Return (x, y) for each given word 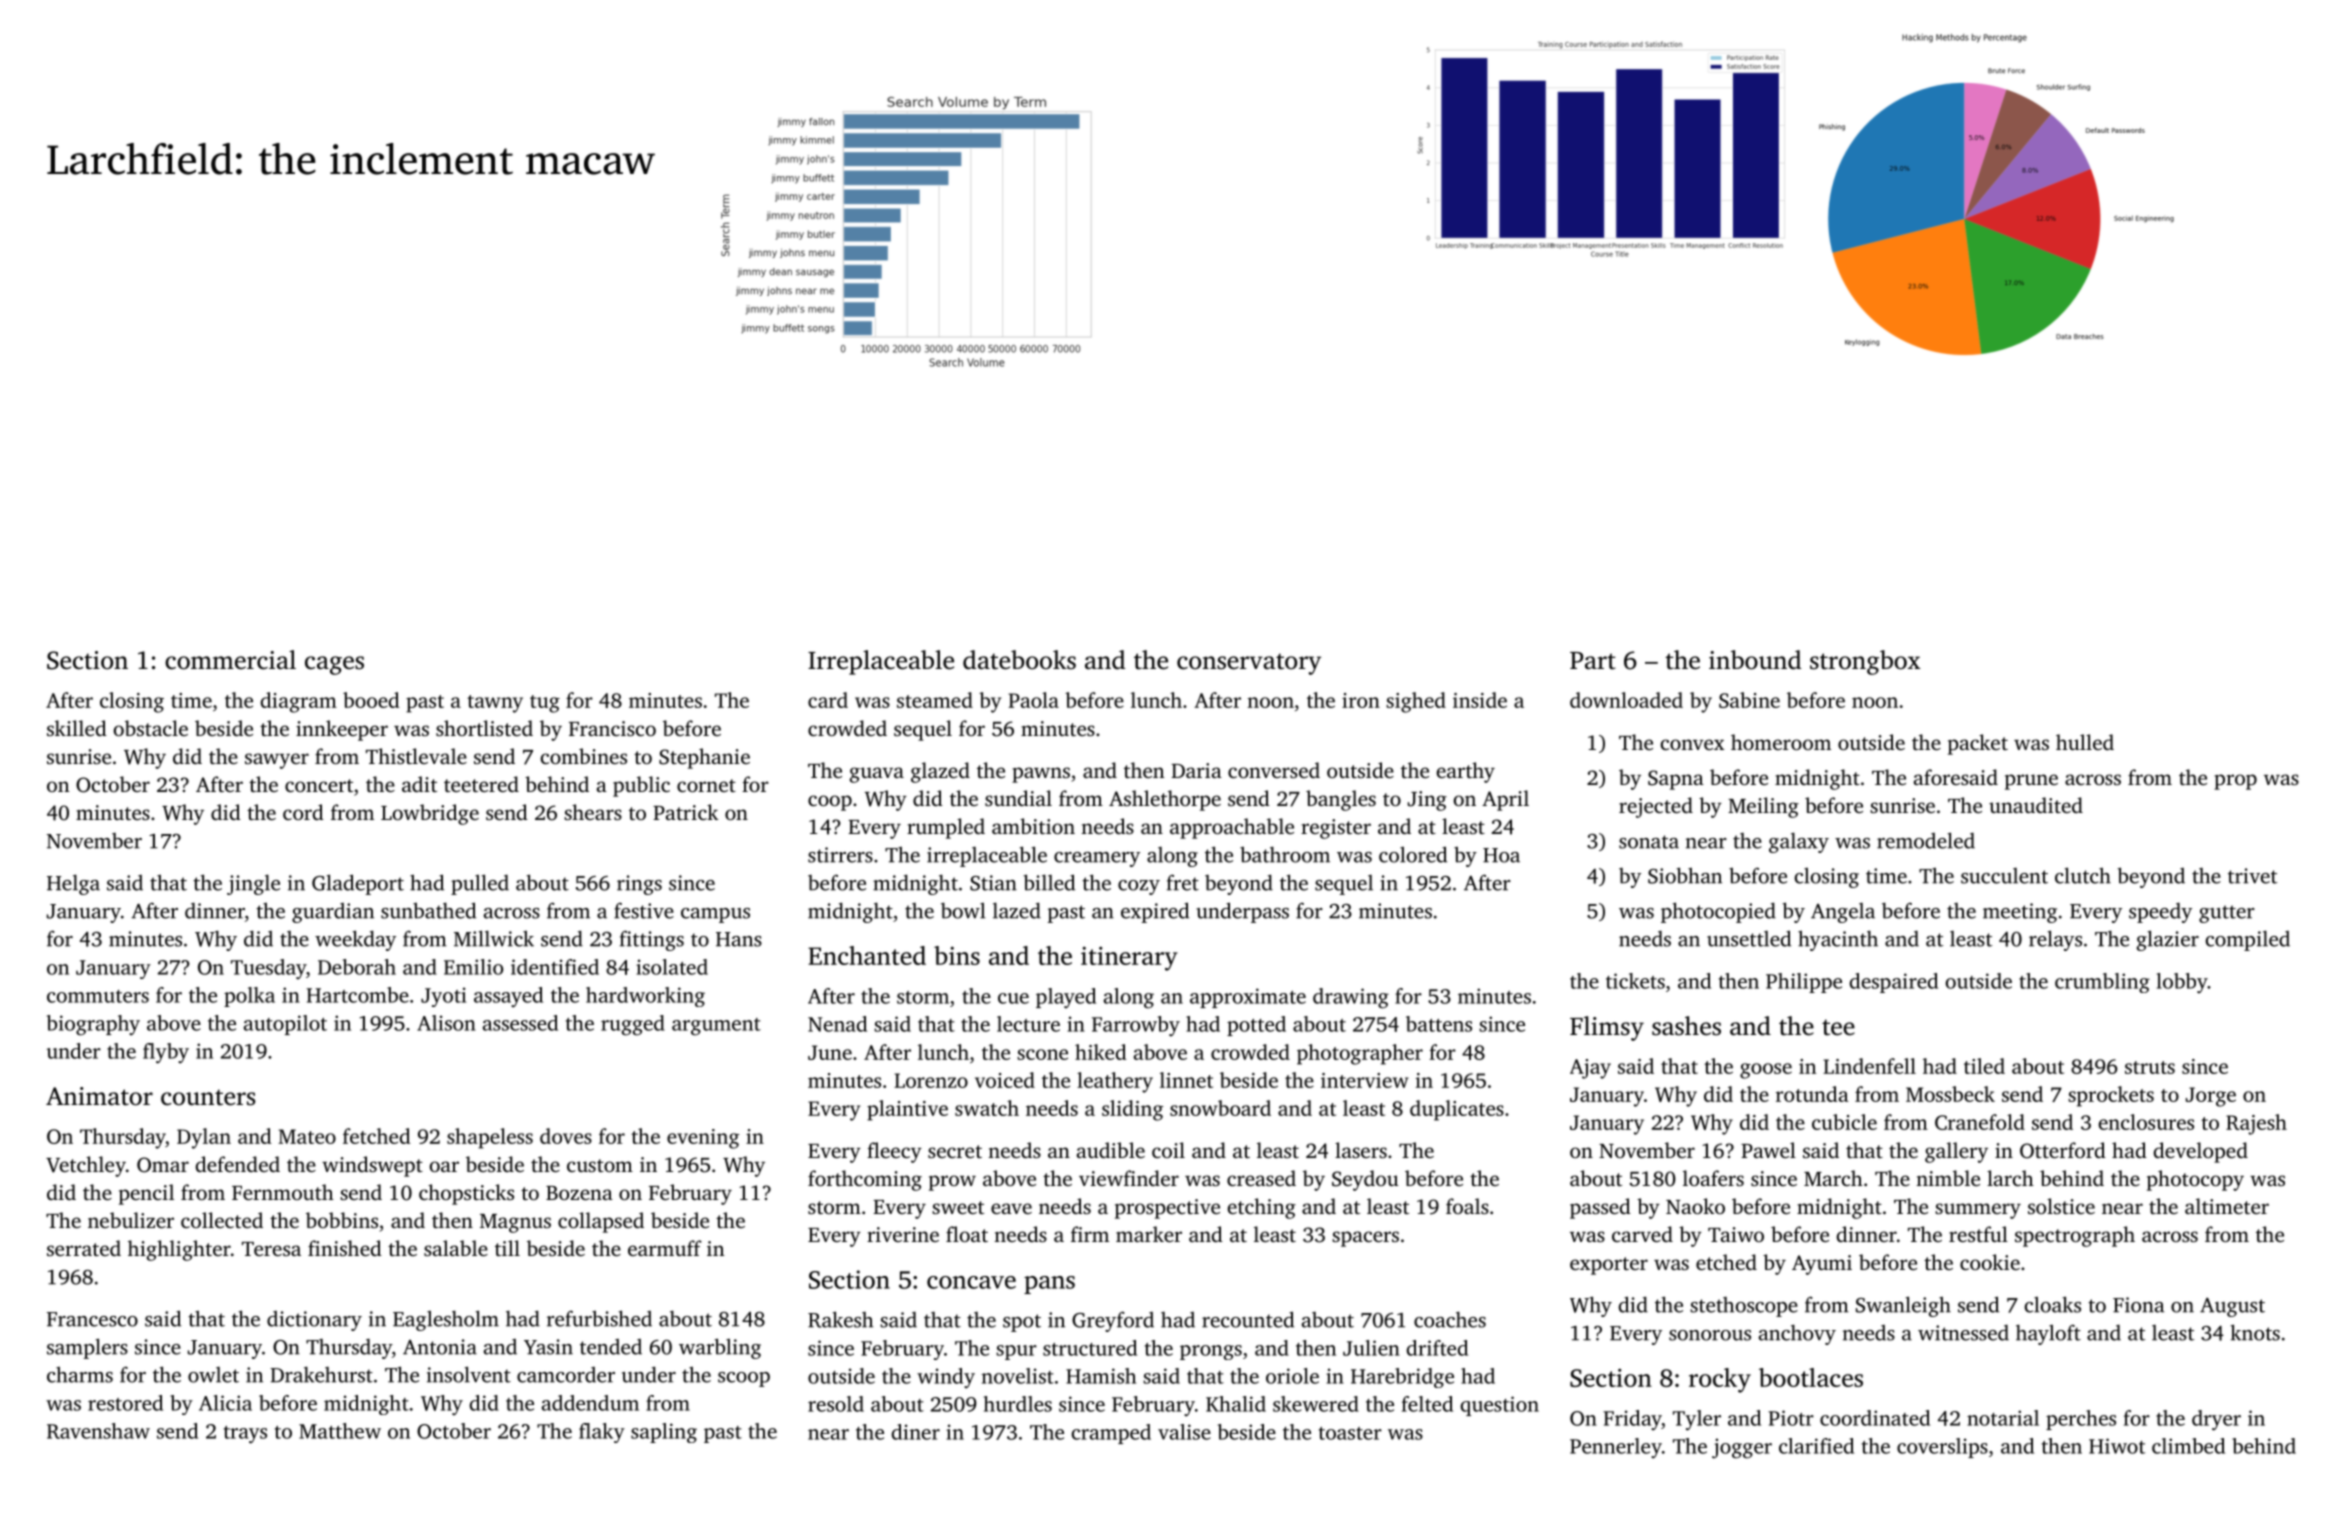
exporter (1609, 1266)
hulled (2085, 742)
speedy (2160, 913)
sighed (1416, 702)
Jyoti (443, 997)
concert (319, 785)
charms (80, 1374)
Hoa (1501, 855)
